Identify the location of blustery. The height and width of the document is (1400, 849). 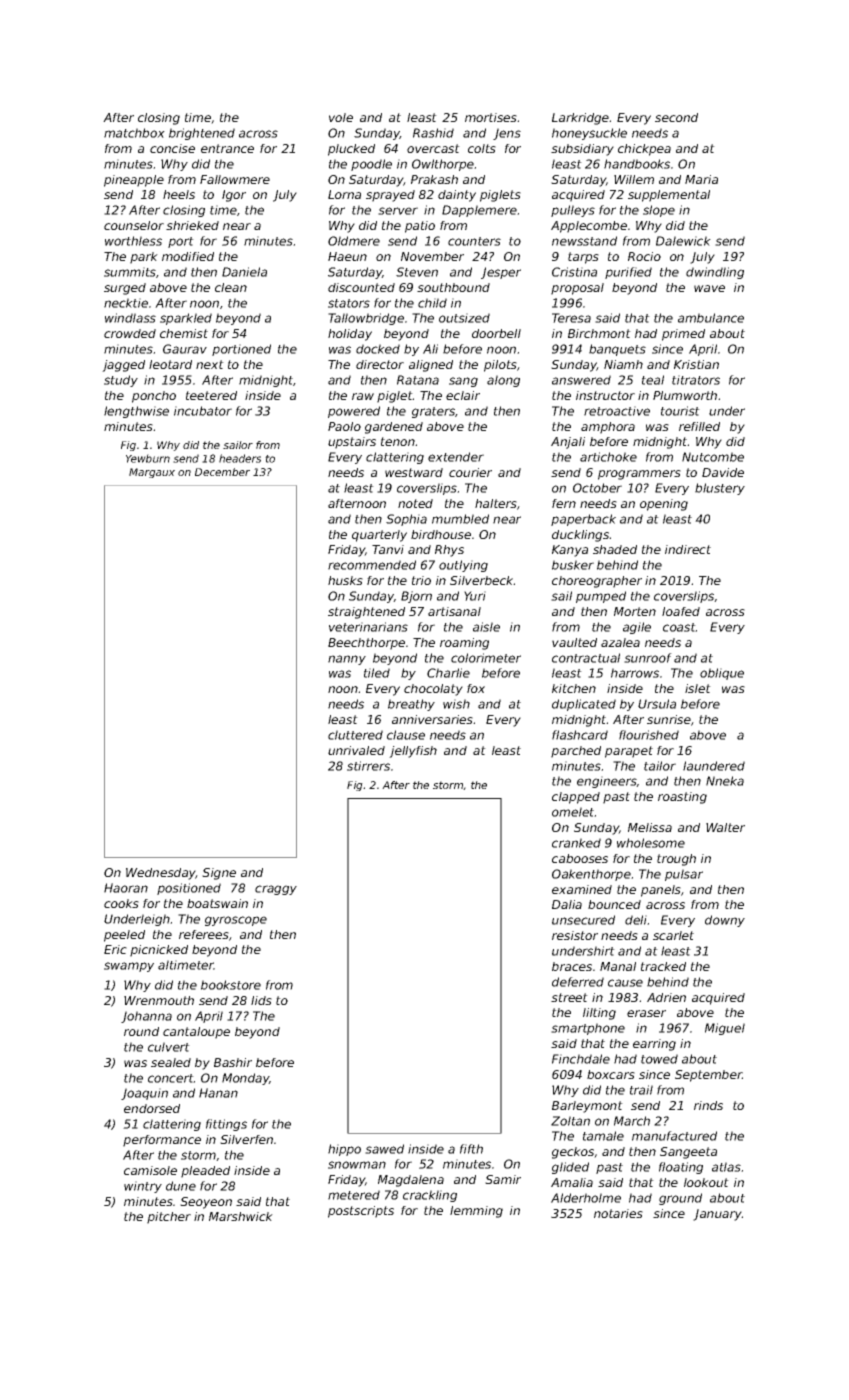
(720, 489).
